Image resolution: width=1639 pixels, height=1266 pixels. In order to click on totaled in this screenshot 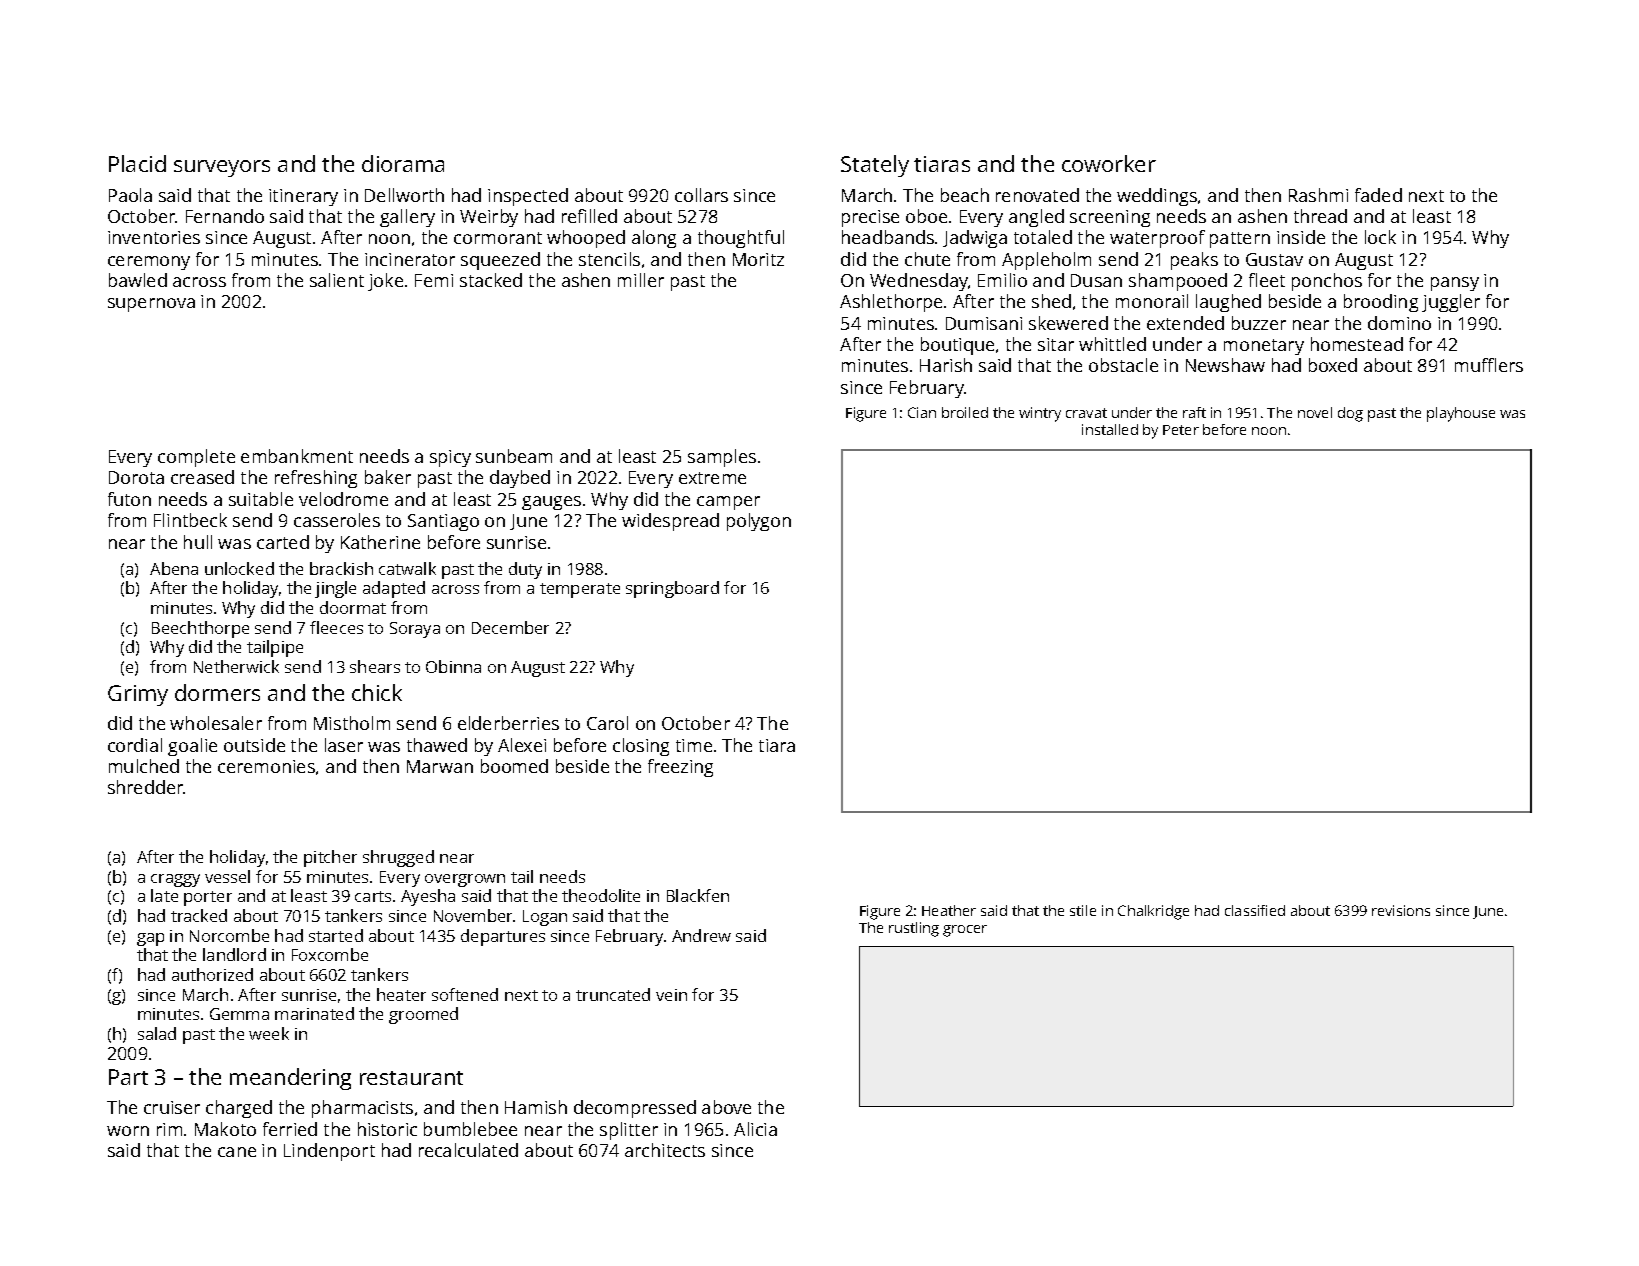, I will do `click(1043, 237)`.
